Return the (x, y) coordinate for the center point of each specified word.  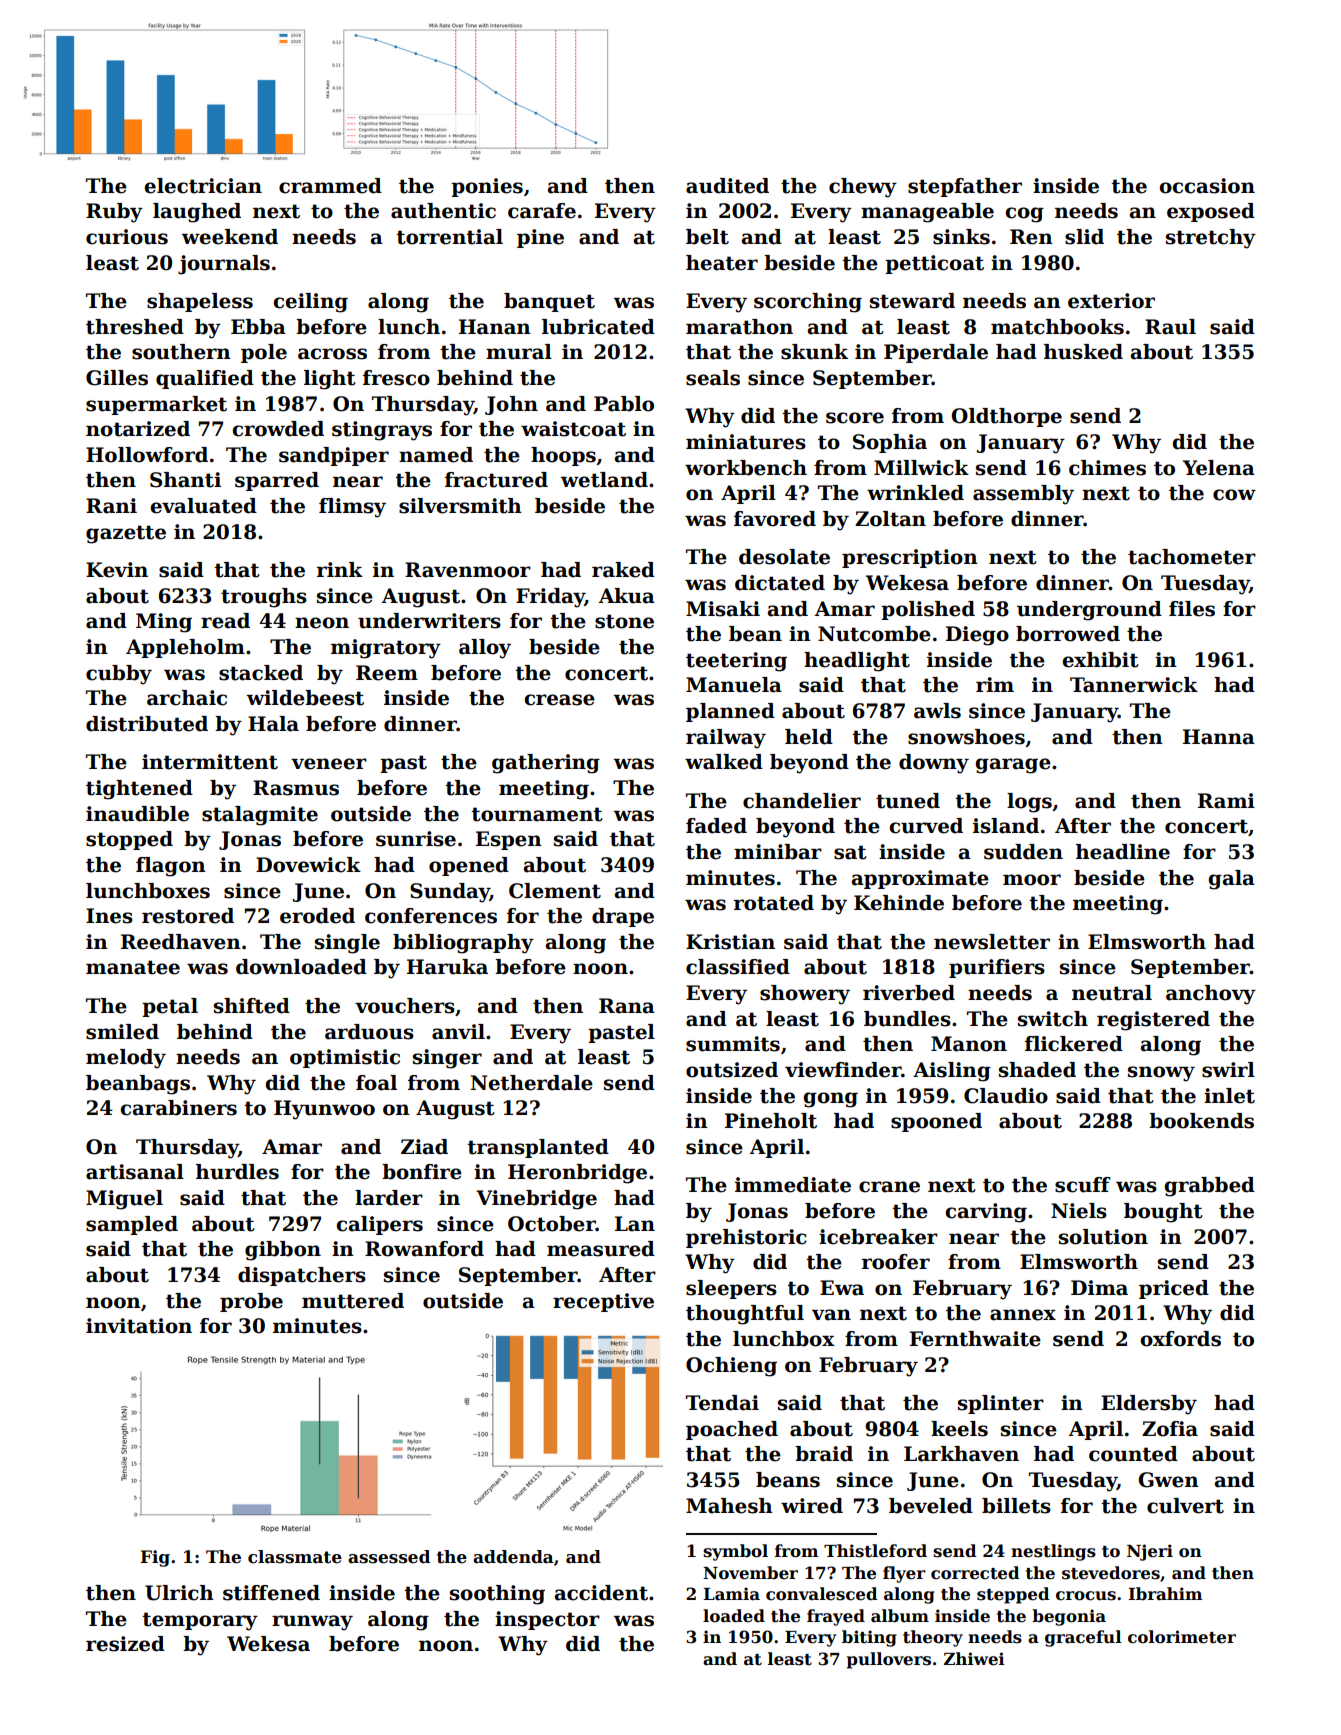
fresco (396, 378)
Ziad (424, 1147)
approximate (920, 879)
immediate (793, 1185)
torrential (449, 237)
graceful (1083, 1638)
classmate (295, 1557)
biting (869, 1638)
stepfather (965, 187)
